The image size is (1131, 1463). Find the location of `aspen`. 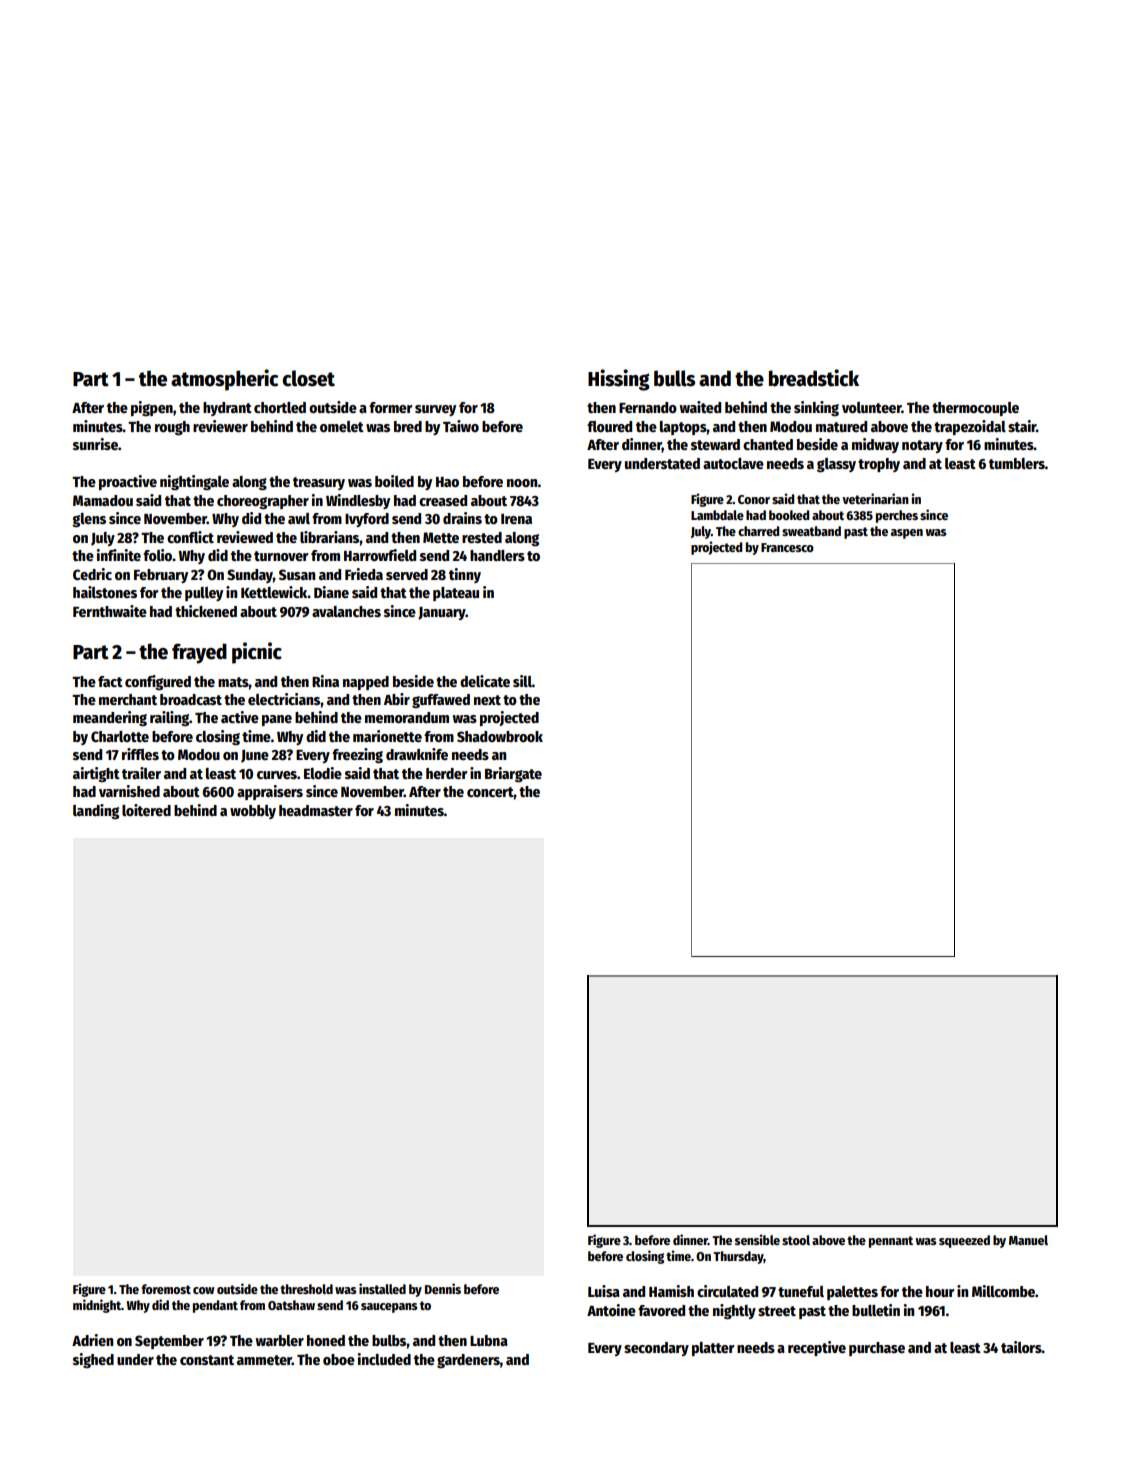

aspen is located at coordinates (907, 534).
